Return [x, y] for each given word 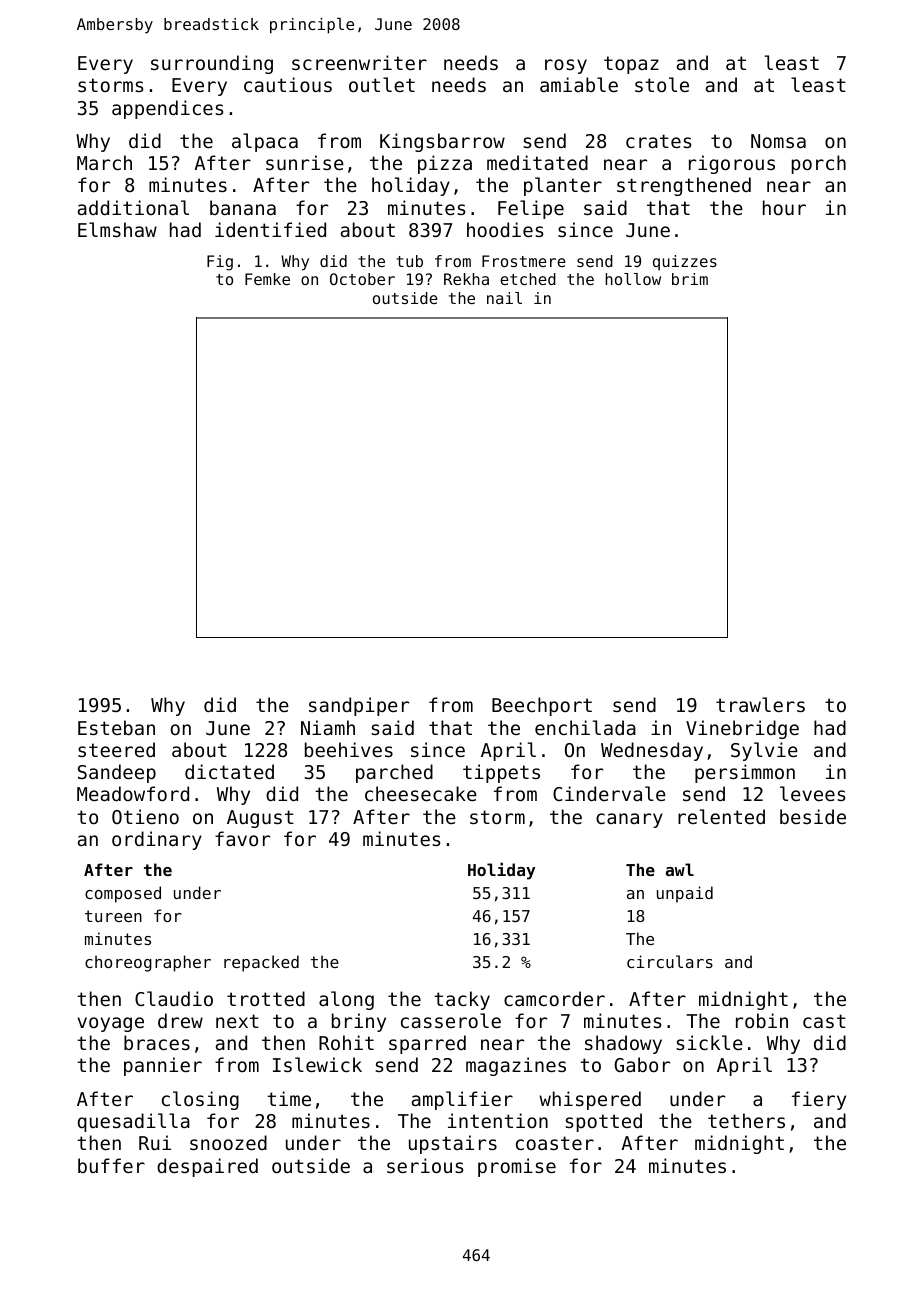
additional [133, 207]
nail [504, 298]
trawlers [760, 704]
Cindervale [609, 793]
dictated [229, 771]
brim [690, 279]
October [362, 279]
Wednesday [652, 751]
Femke [267, 279]
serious [425, 1165]
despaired [207, 1167]
